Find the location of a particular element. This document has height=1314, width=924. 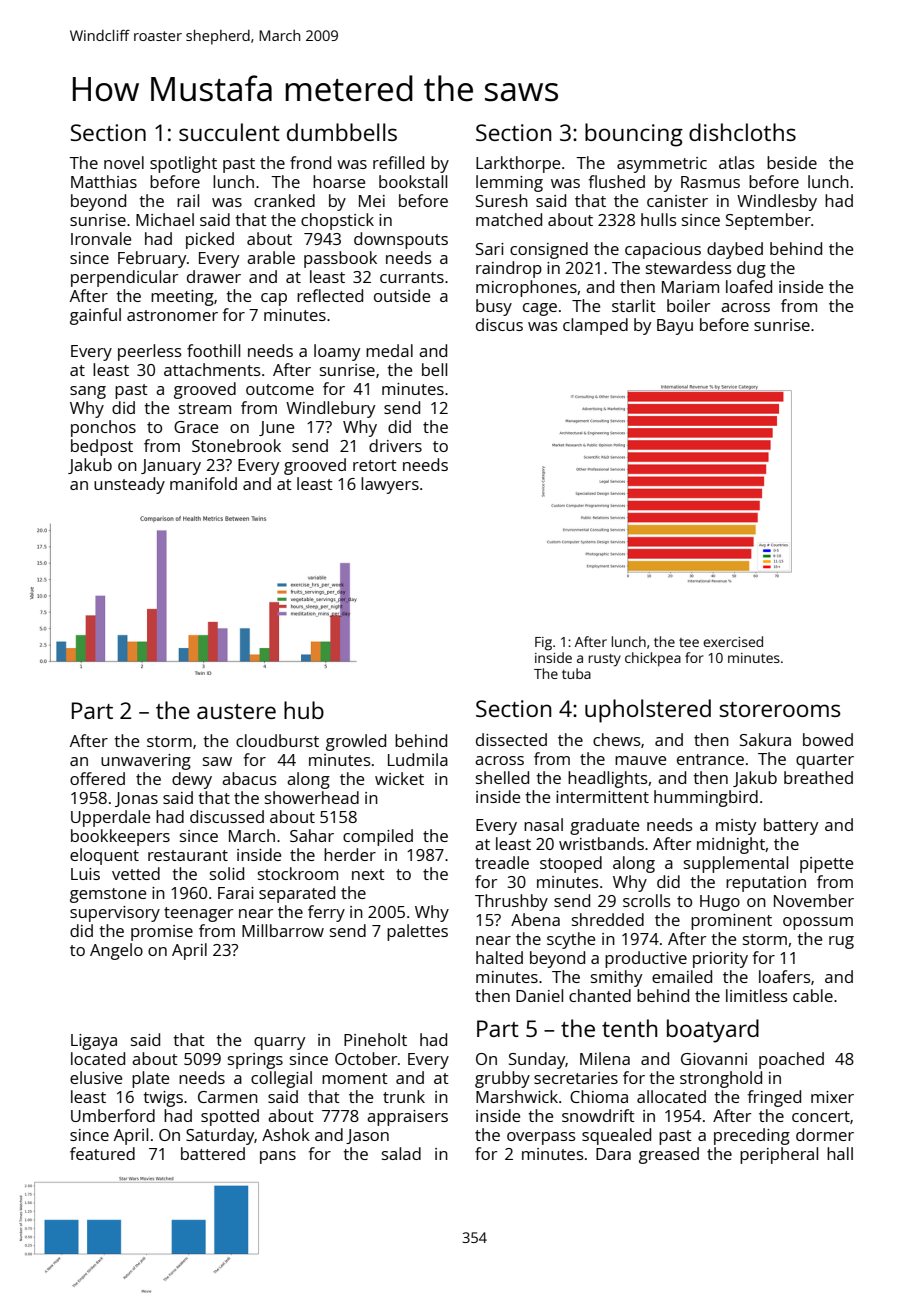

Luis is located at coordinates (85, 874).
